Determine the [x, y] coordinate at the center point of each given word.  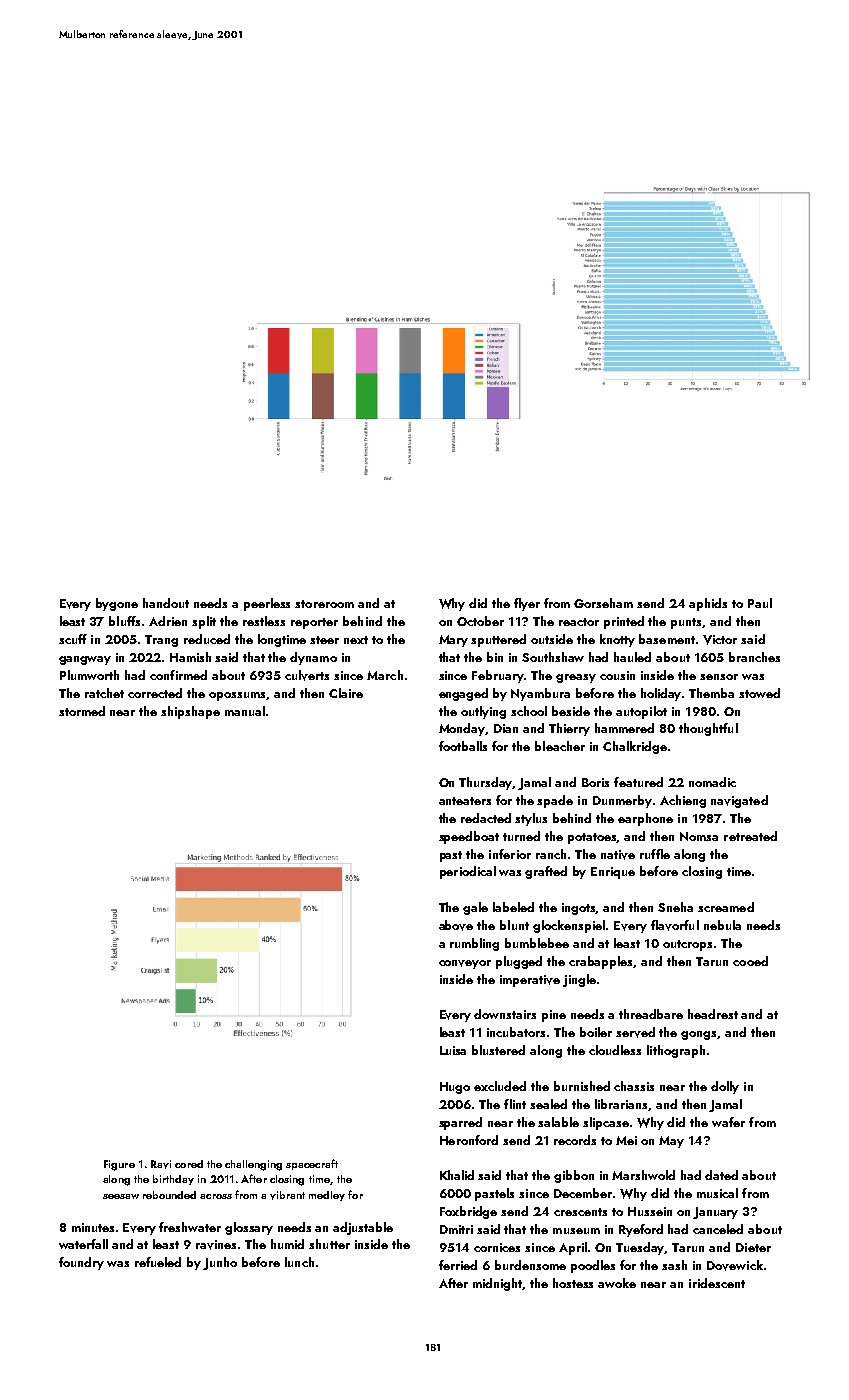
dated [721, 1175]
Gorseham [603, 603]
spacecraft [312, 1164]
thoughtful [708, 729]
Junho [220, 1263]
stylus [531, 819]
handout [166, 603]
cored [189, 1164]
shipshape [190, 712]
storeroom [324, 604]
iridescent [717, 1283]
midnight [498, 1284]
